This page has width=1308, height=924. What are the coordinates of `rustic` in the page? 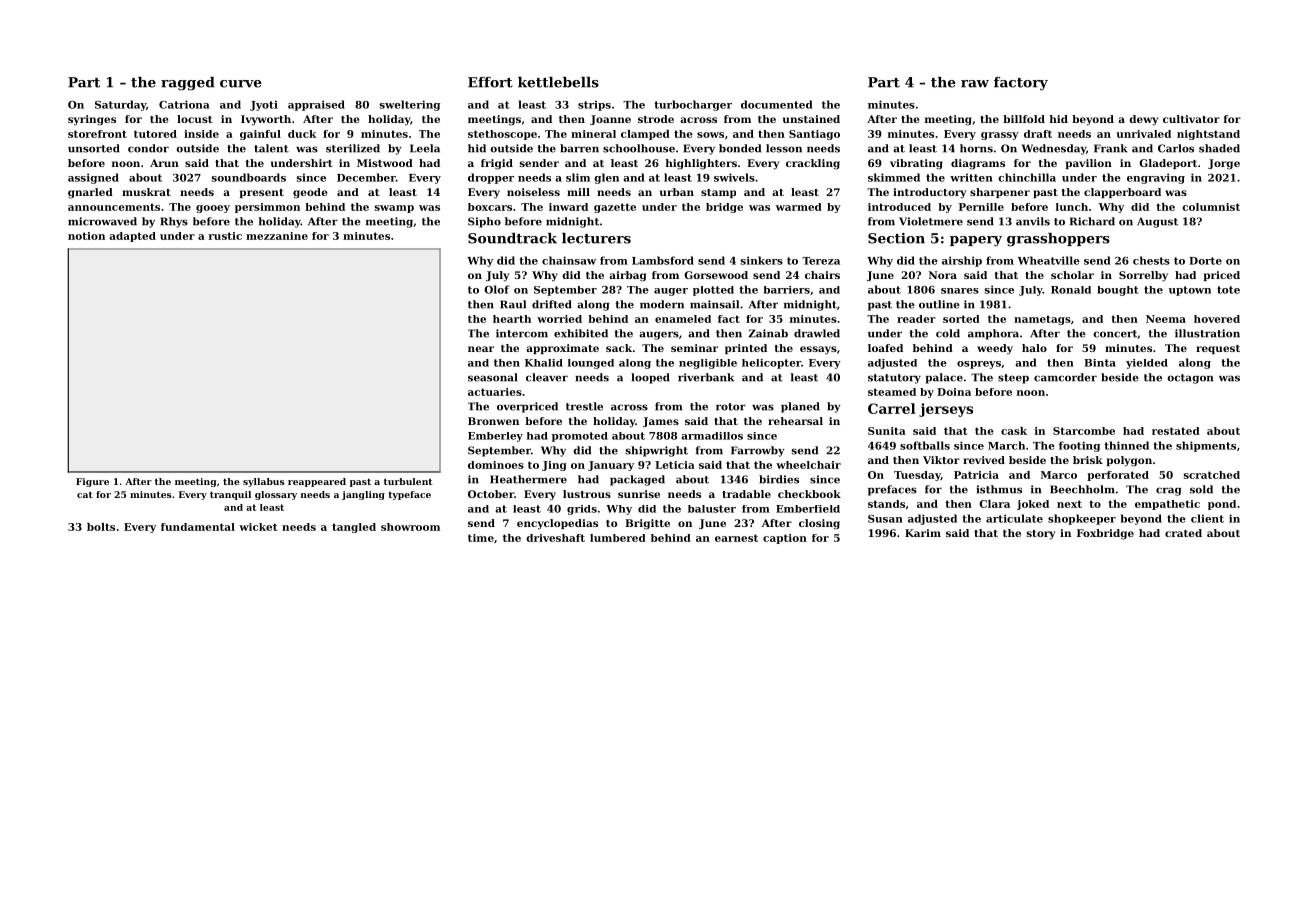 It's located at (225, 236).
